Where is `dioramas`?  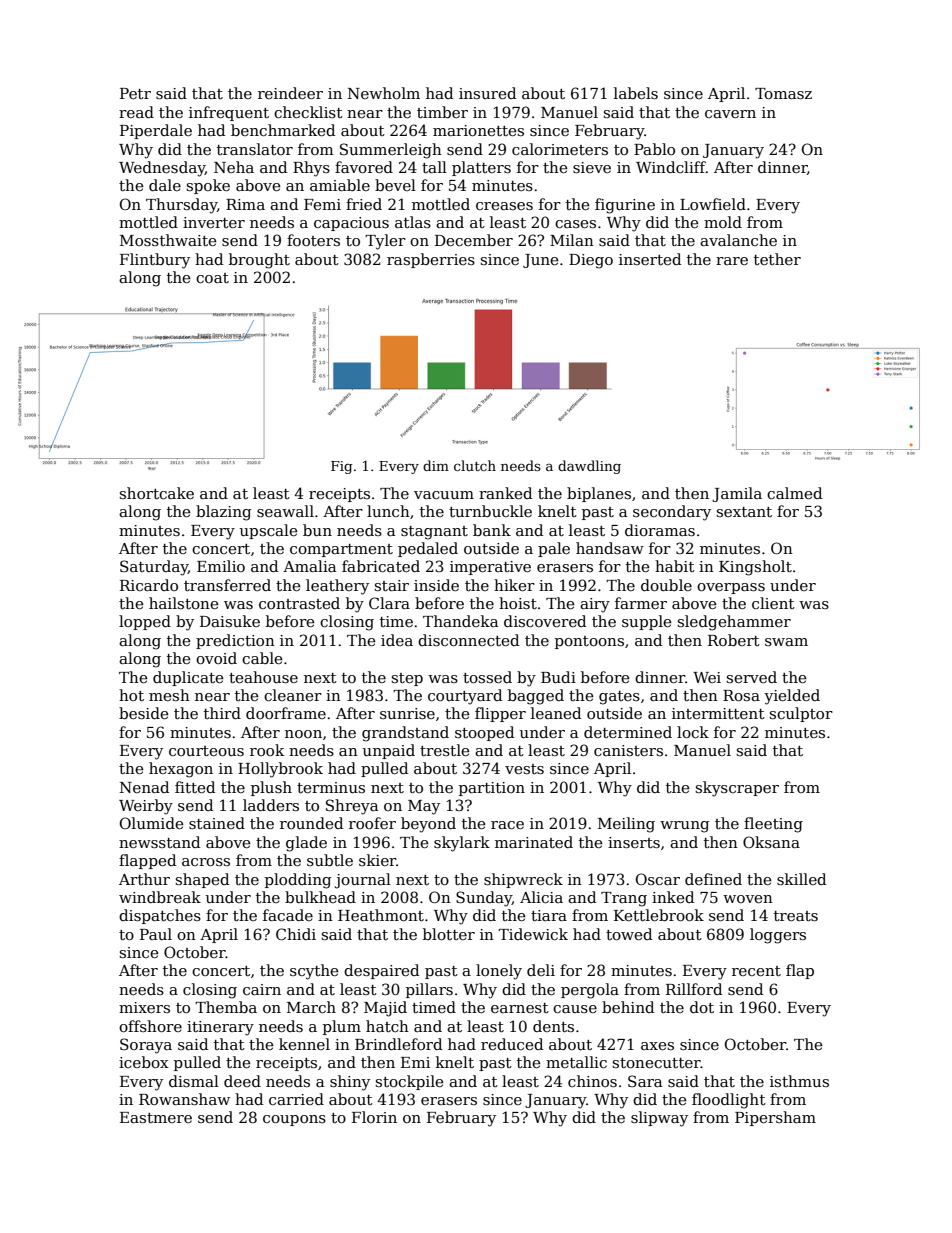 dioramas is located at coordinates (660, 530).
